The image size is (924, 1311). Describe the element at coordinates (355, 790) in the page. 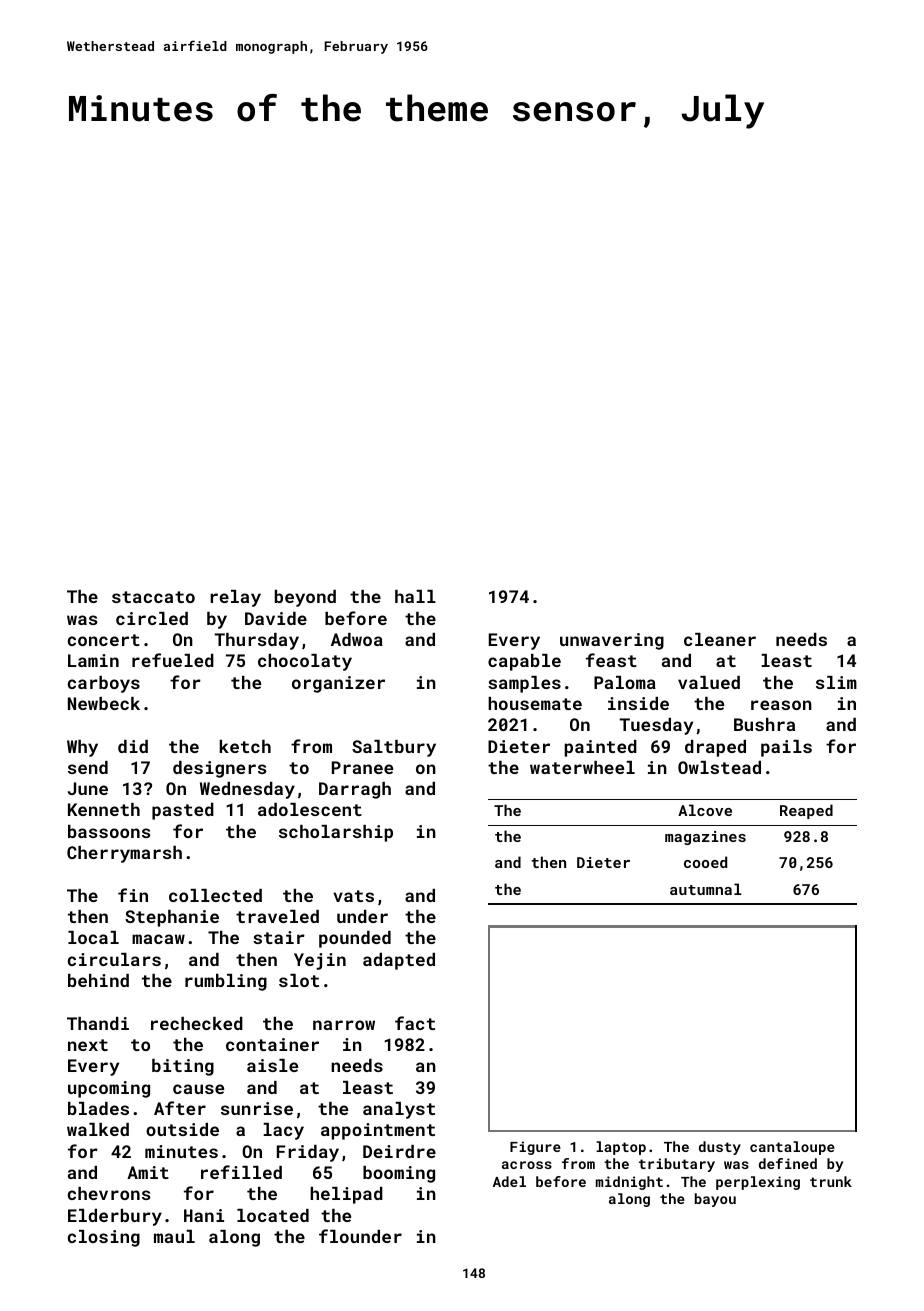

I see `Darragh` at that location.
